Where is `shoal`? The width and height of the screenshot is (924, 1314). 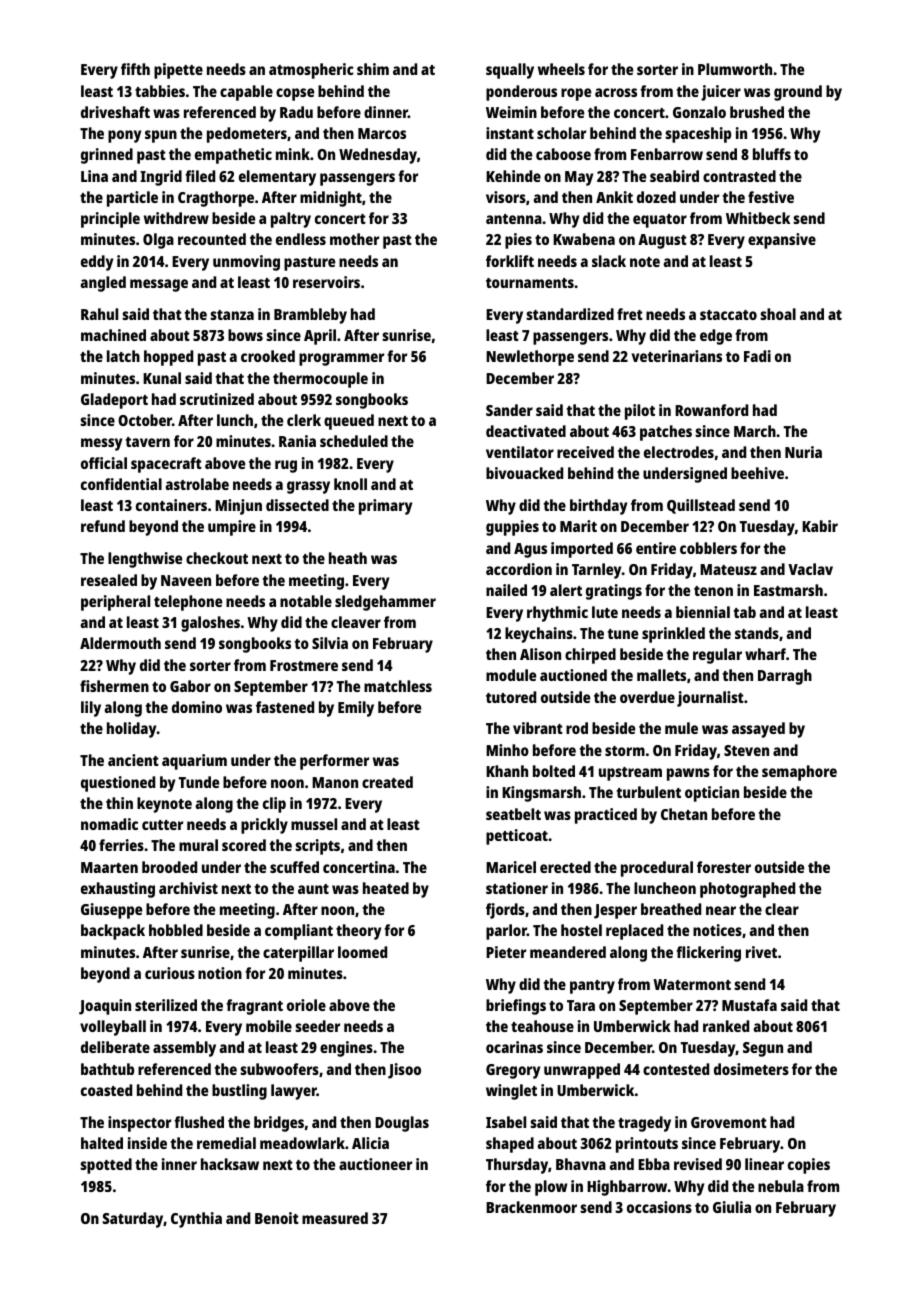
shoal is located at coordinates (778, 314).
